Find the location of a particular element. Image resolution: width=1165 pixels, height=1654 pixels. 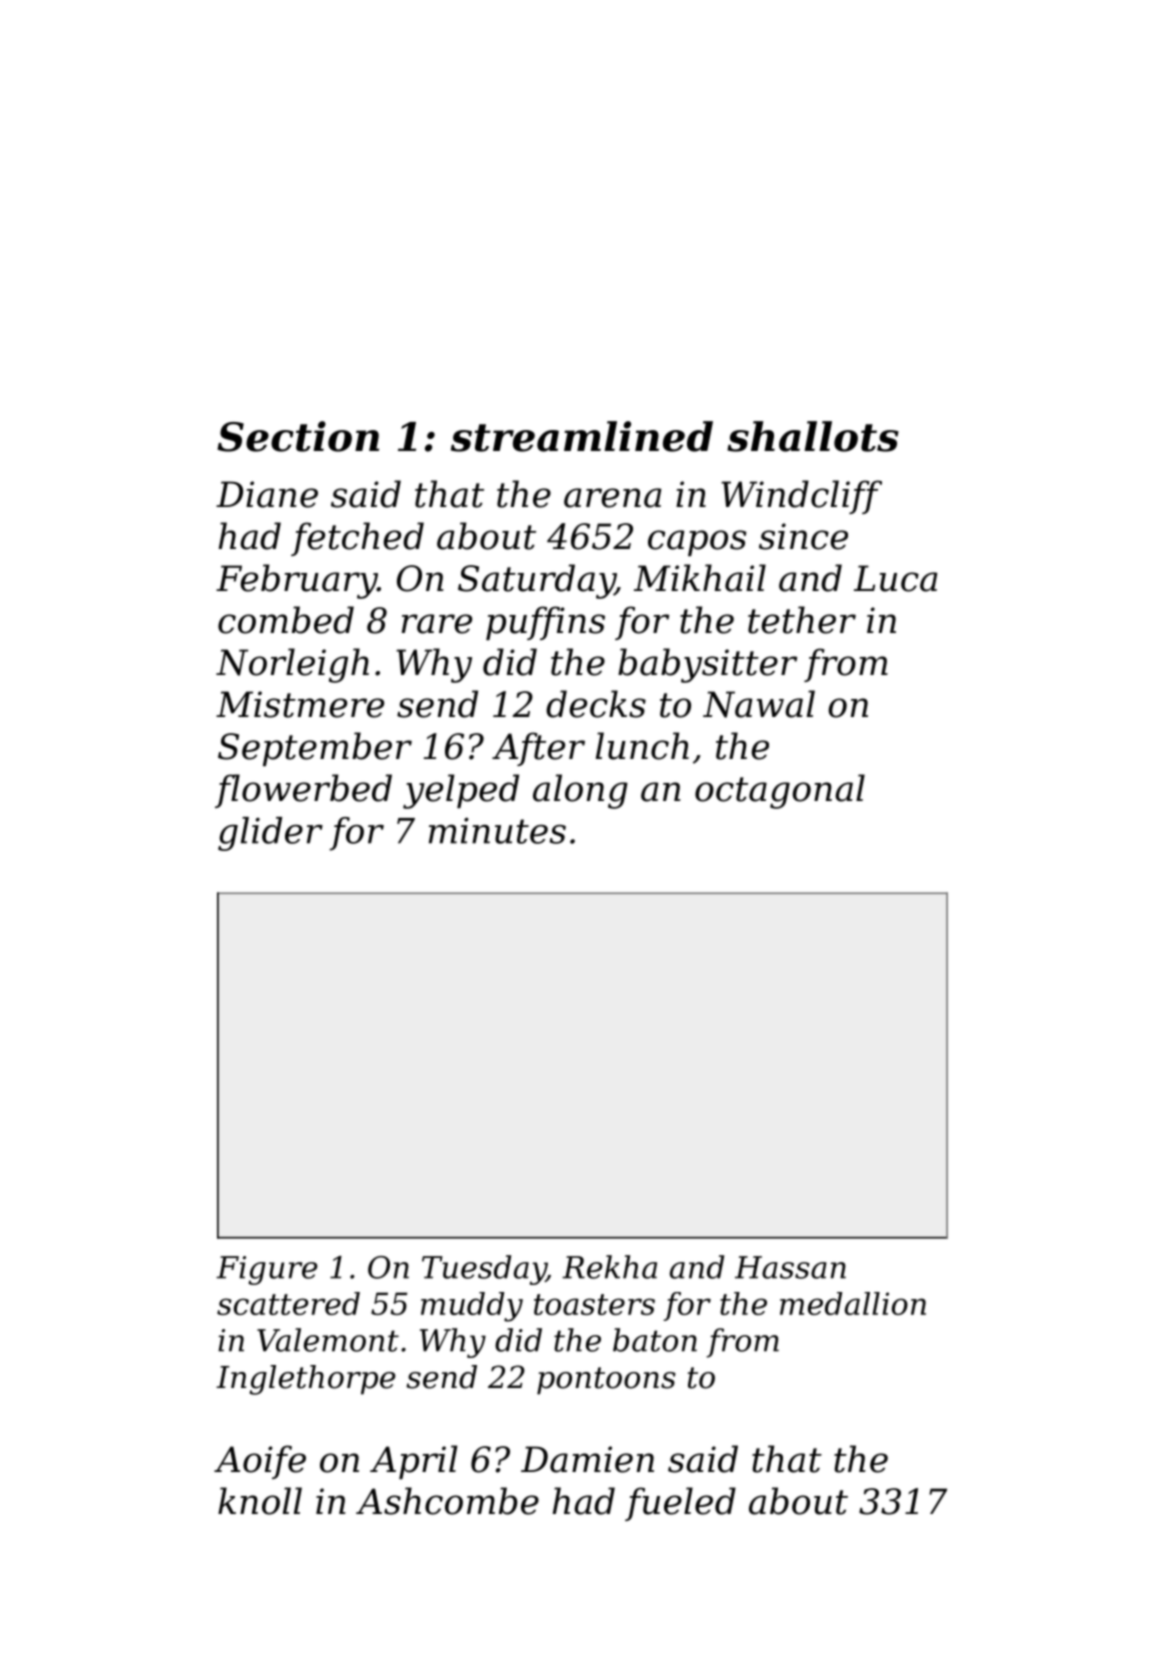

yelped is located at coordinates (461, 791).
